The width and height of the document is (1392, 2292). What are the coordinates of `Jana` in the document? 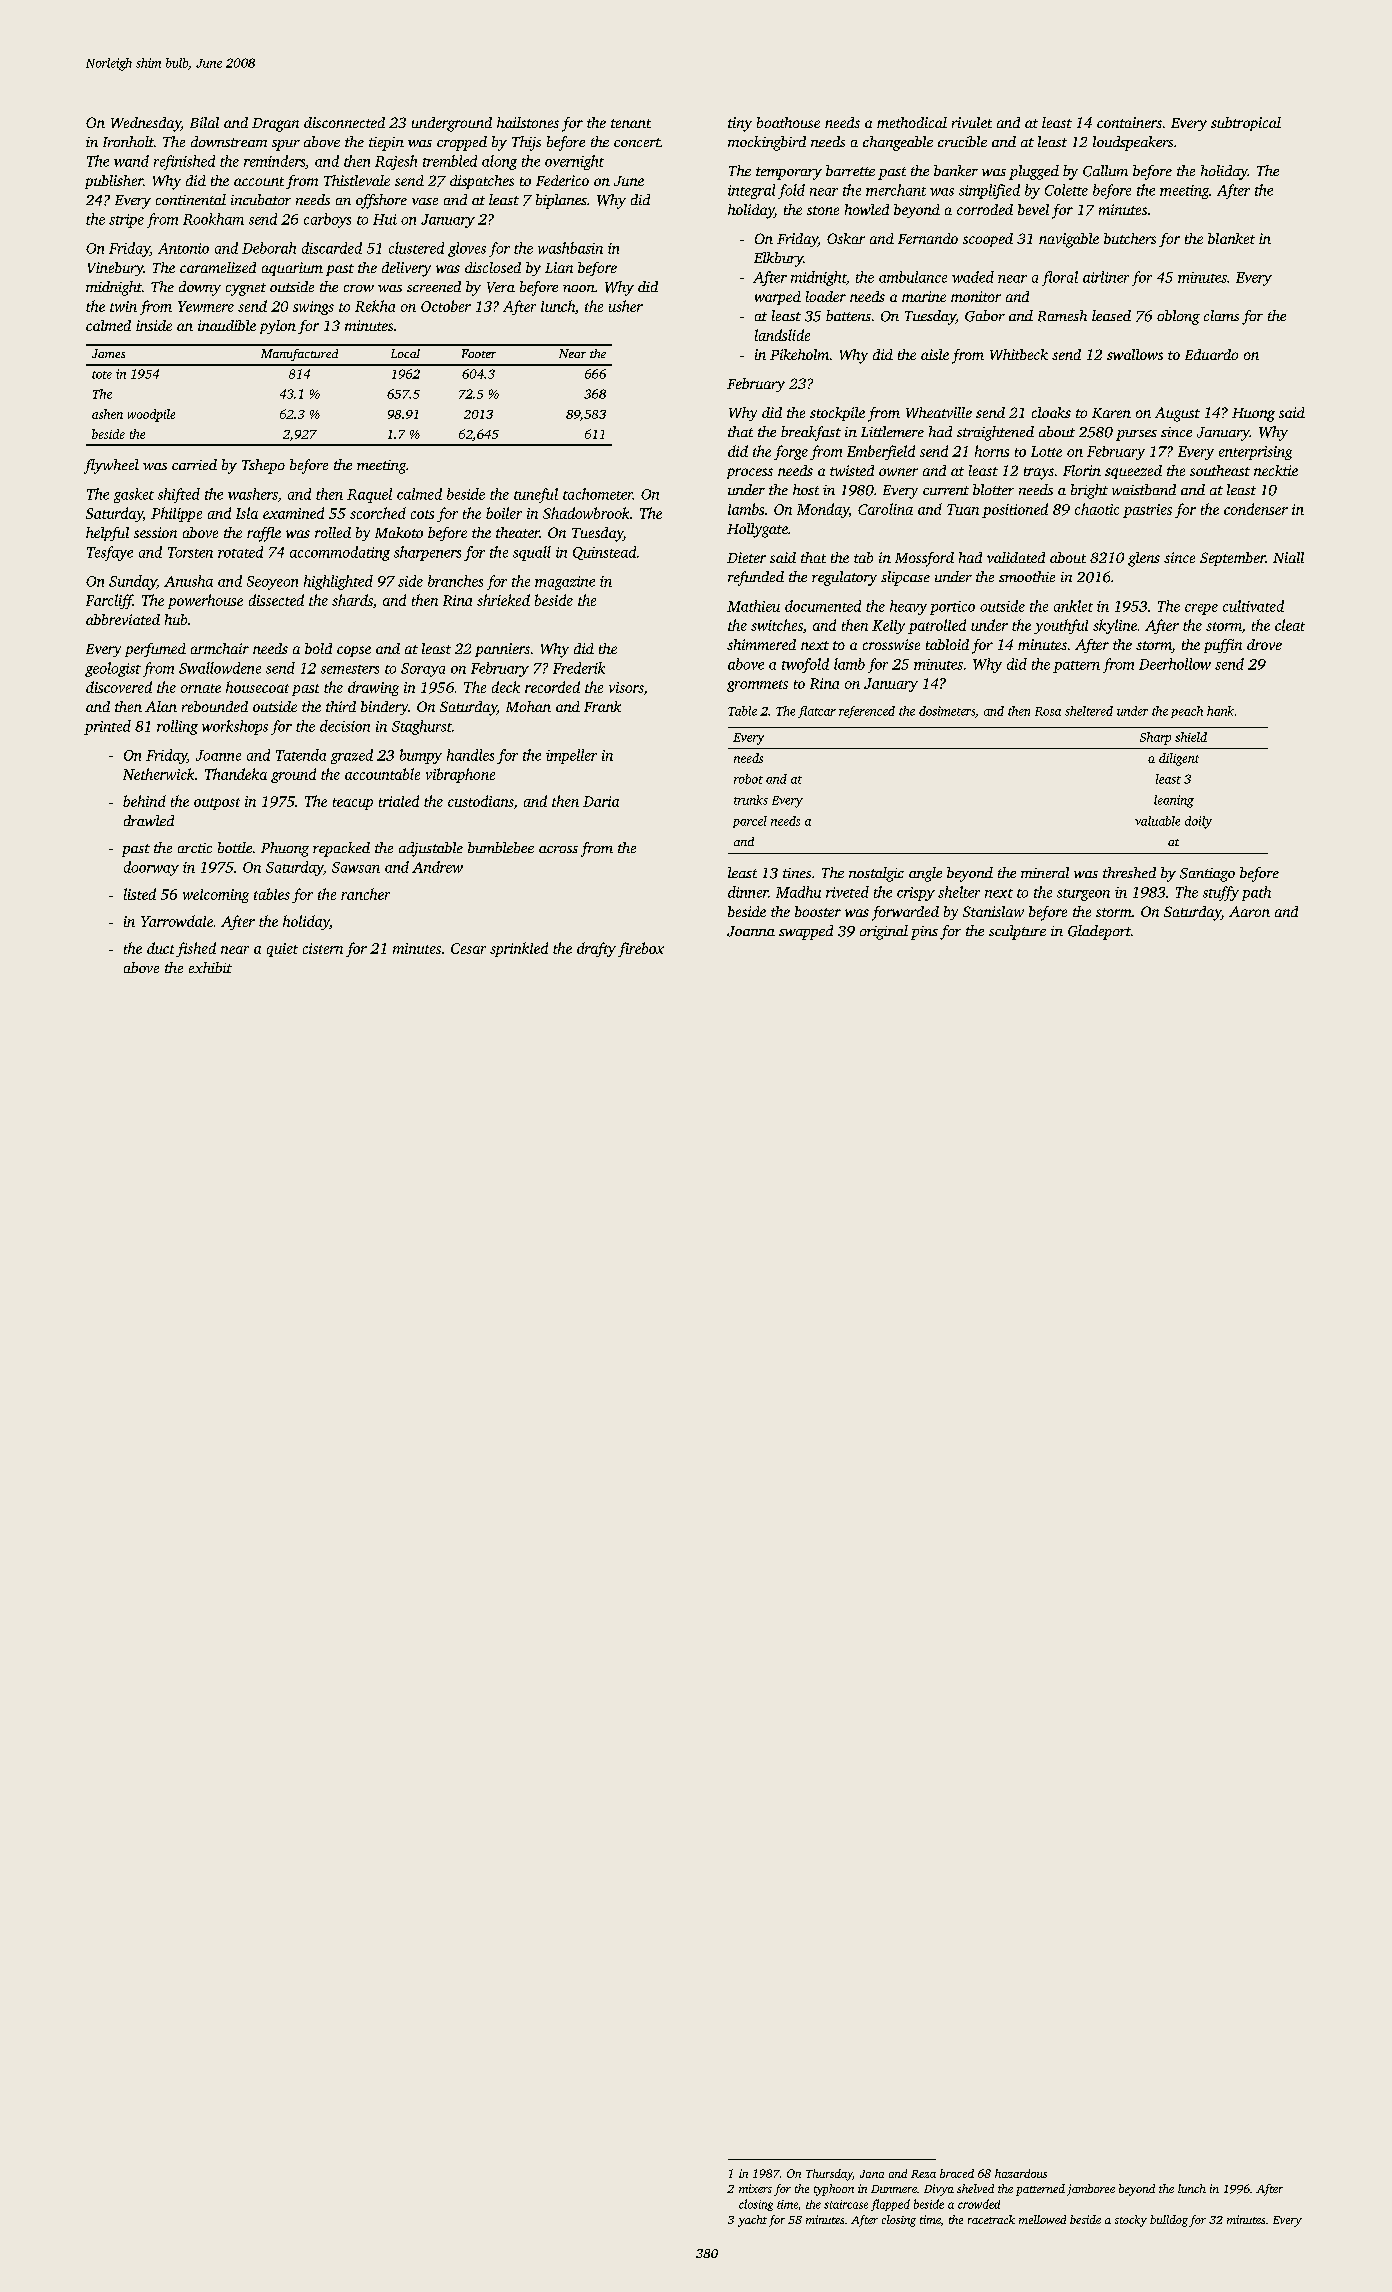 It's located at (872, 2174).
